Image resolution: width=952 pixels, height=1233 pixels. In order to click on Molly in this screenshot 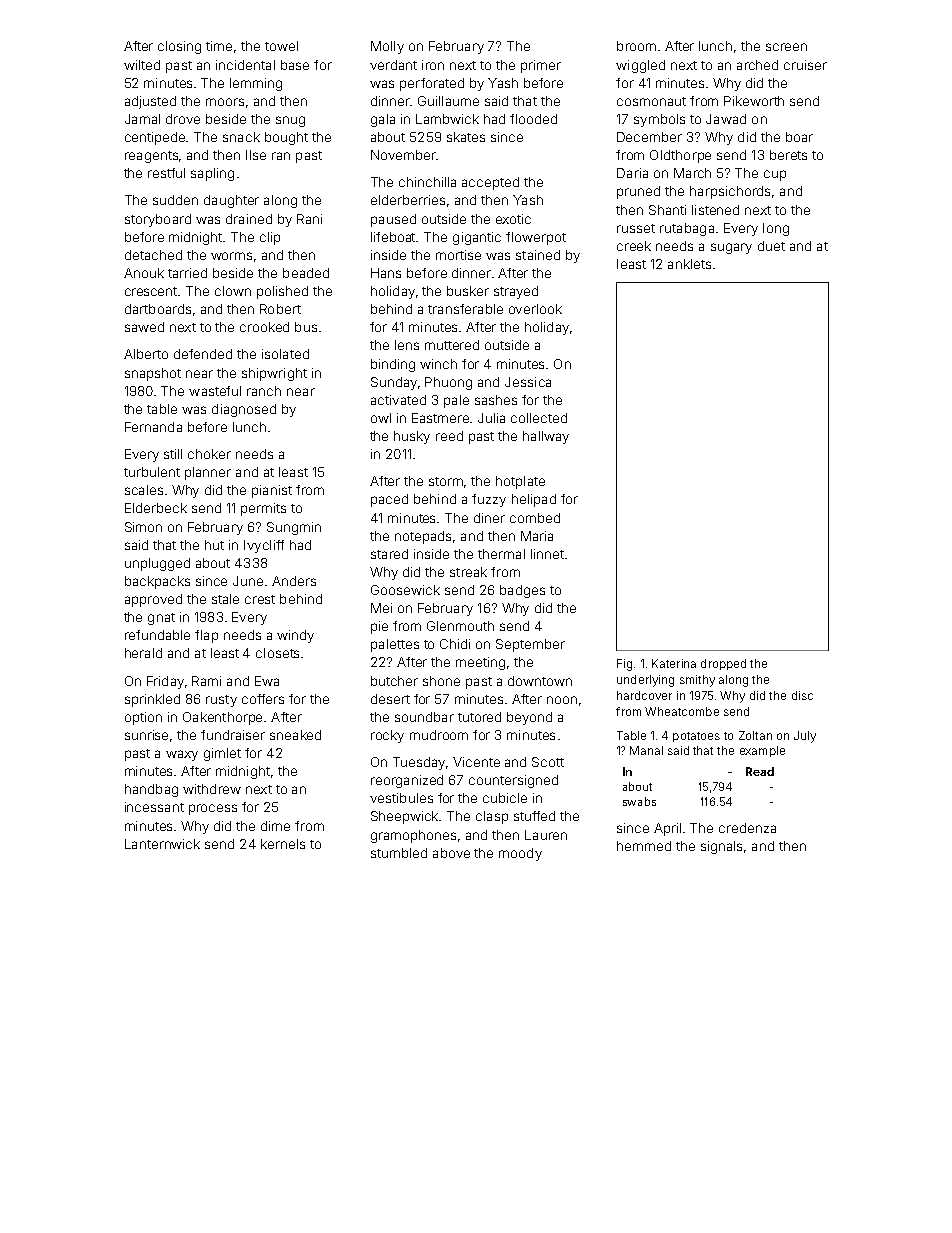, I will do `click(387, 47)`.
